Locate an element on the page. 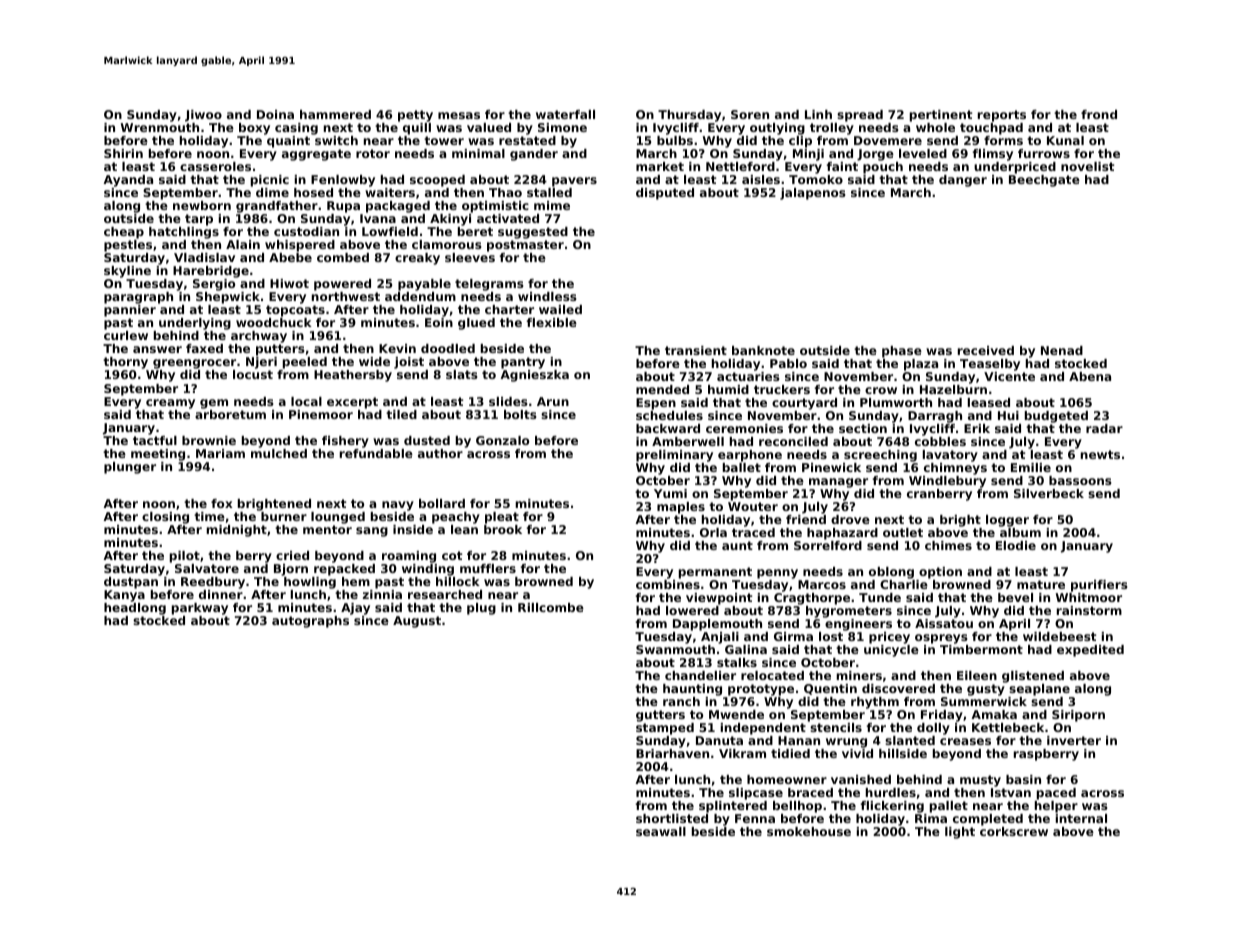  Wrenmouth is located at coordinates (160, 127).
